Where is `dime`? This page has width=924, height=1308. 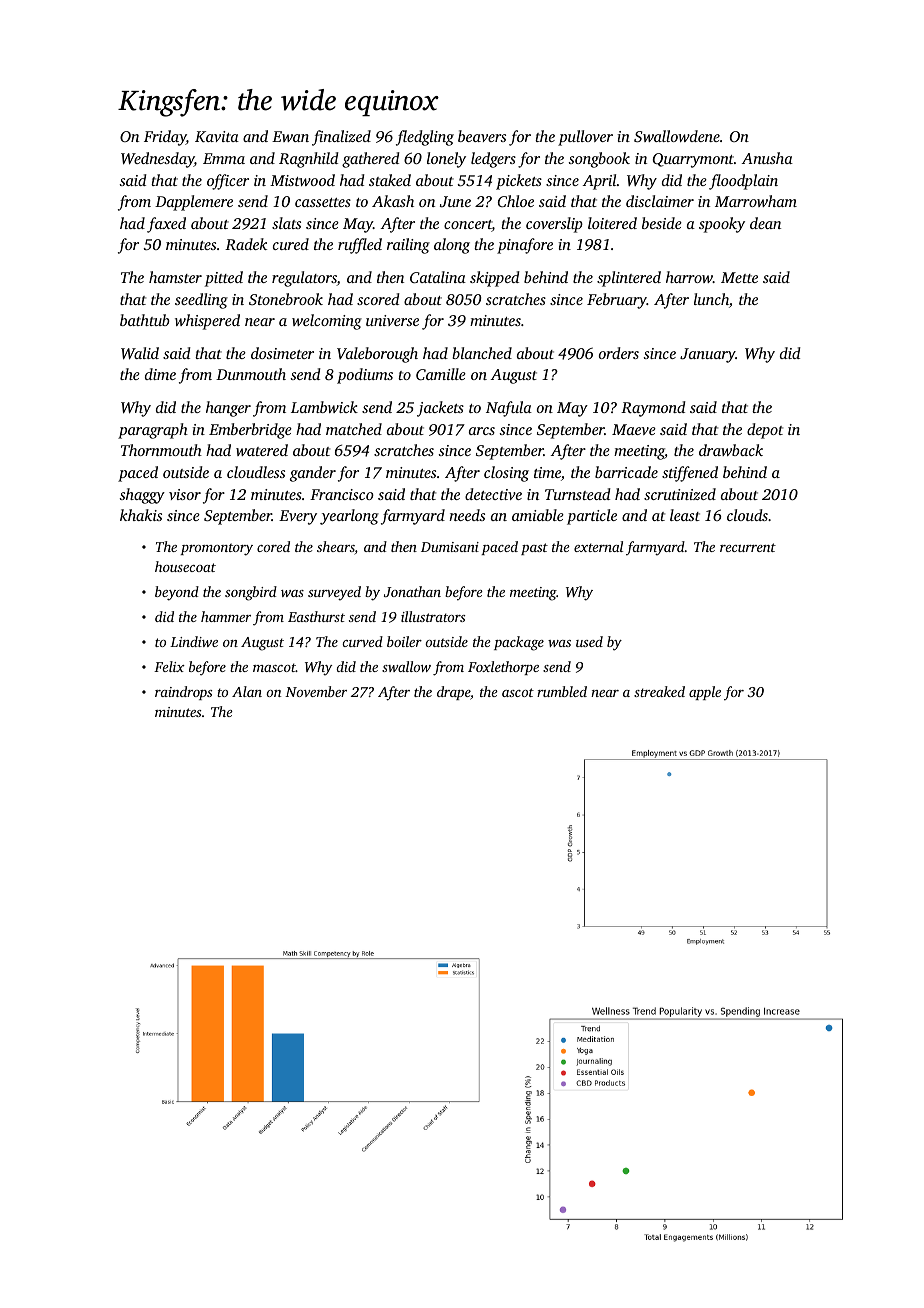
dime is located at coordinates (160, 374).
